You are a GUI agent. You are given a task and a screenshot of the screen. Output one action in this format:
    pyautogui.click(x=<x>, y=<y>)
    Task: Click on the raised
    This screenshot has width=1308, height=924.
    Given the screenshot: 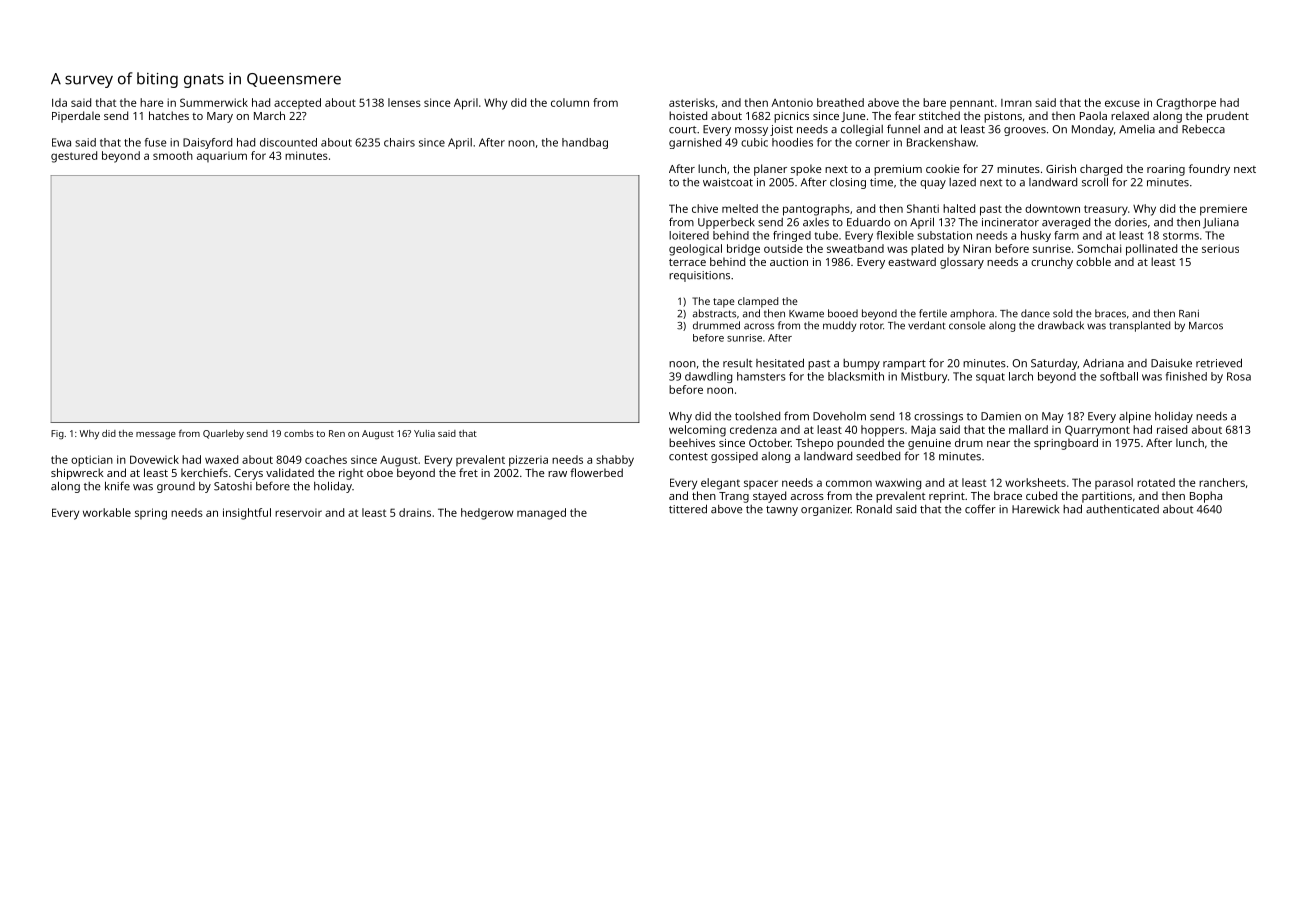 What is the action you would take?
    pyautogui.click(x=1172, y=429)
